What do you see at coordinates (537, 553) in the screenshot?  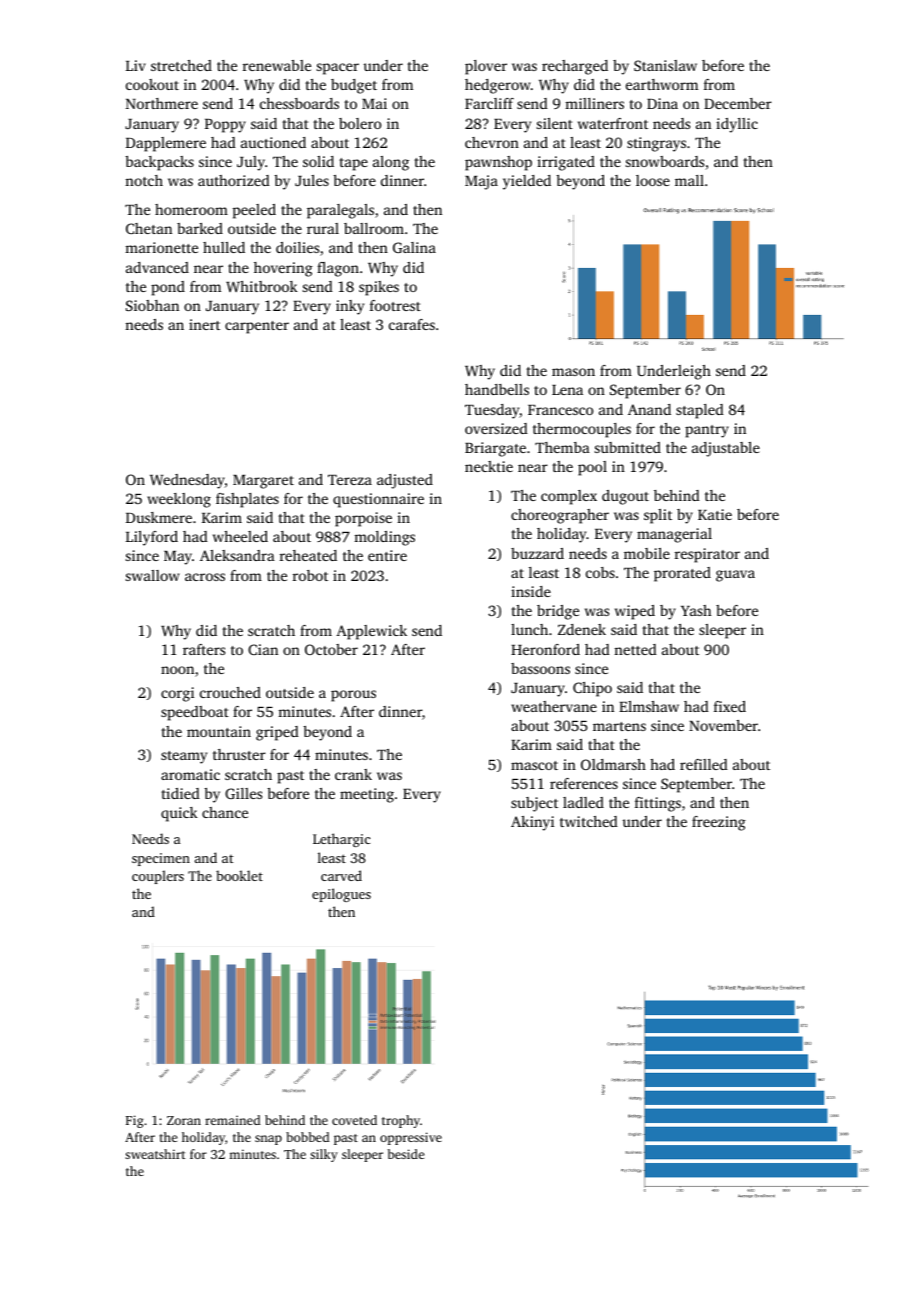 I see `buzzard` at bounding box center [537, 553].
